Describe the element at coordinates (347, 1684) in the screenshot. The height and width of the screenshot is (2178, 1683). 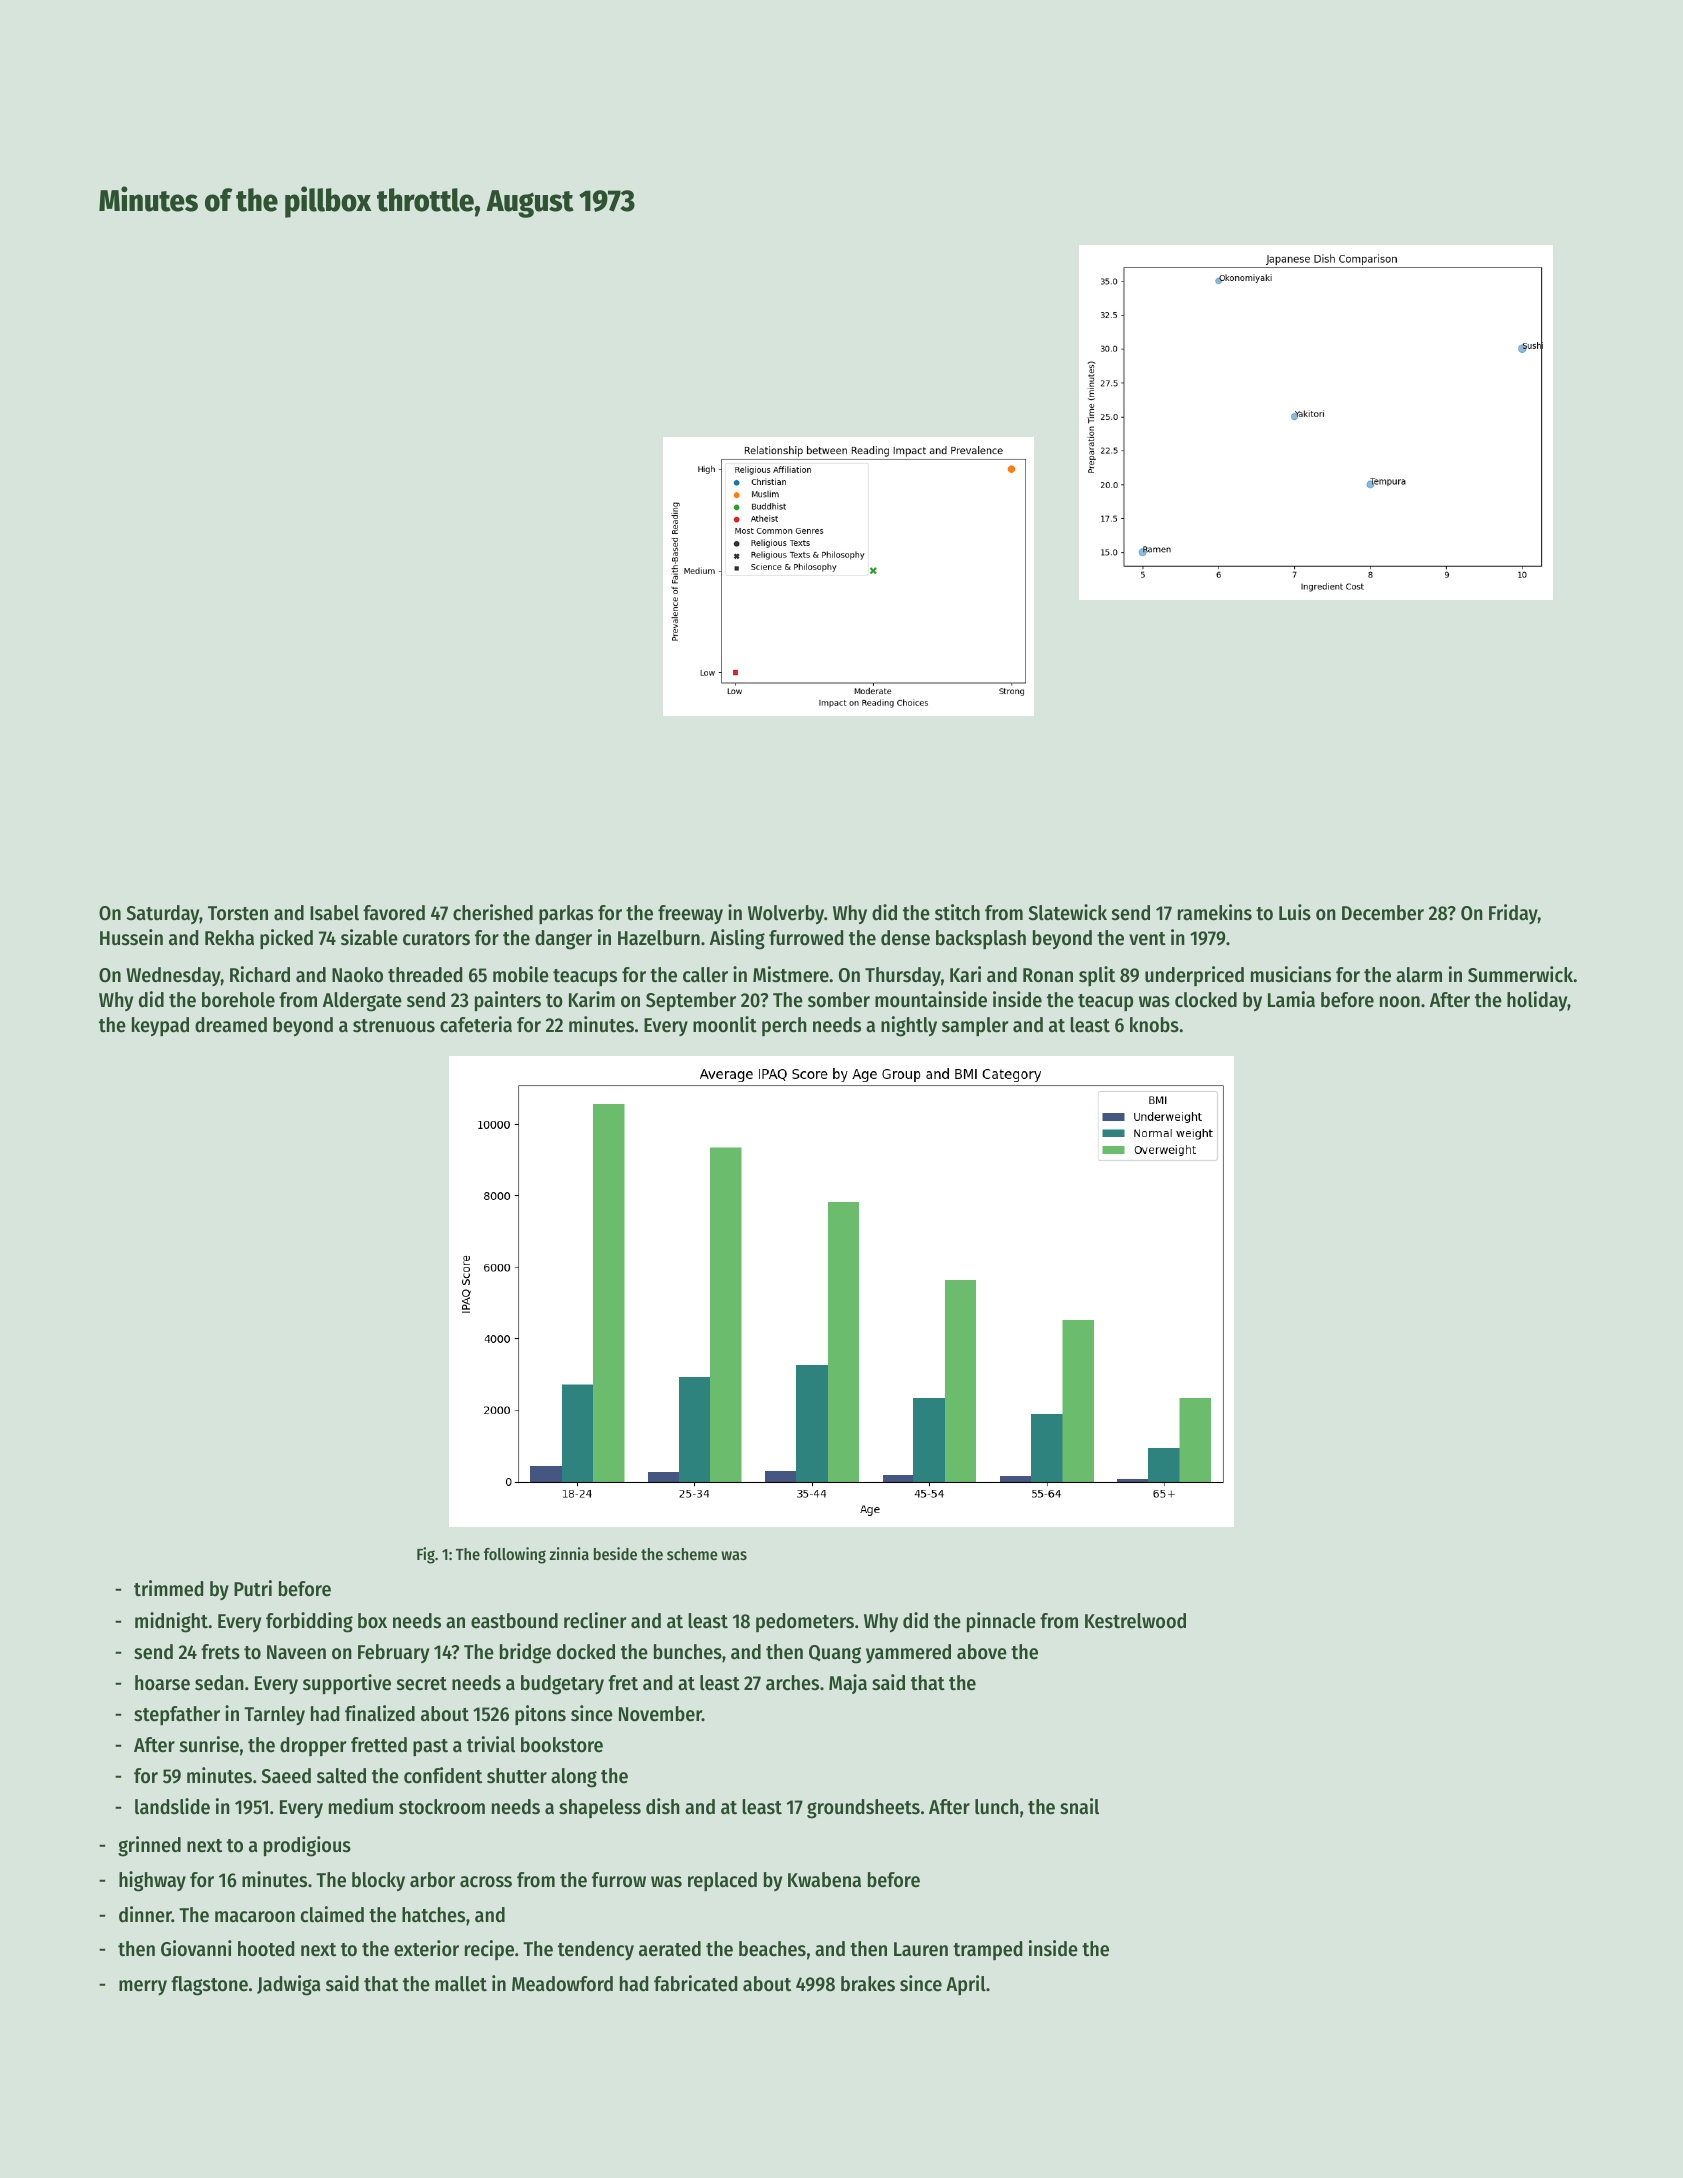
I see `supportive` at that location.
